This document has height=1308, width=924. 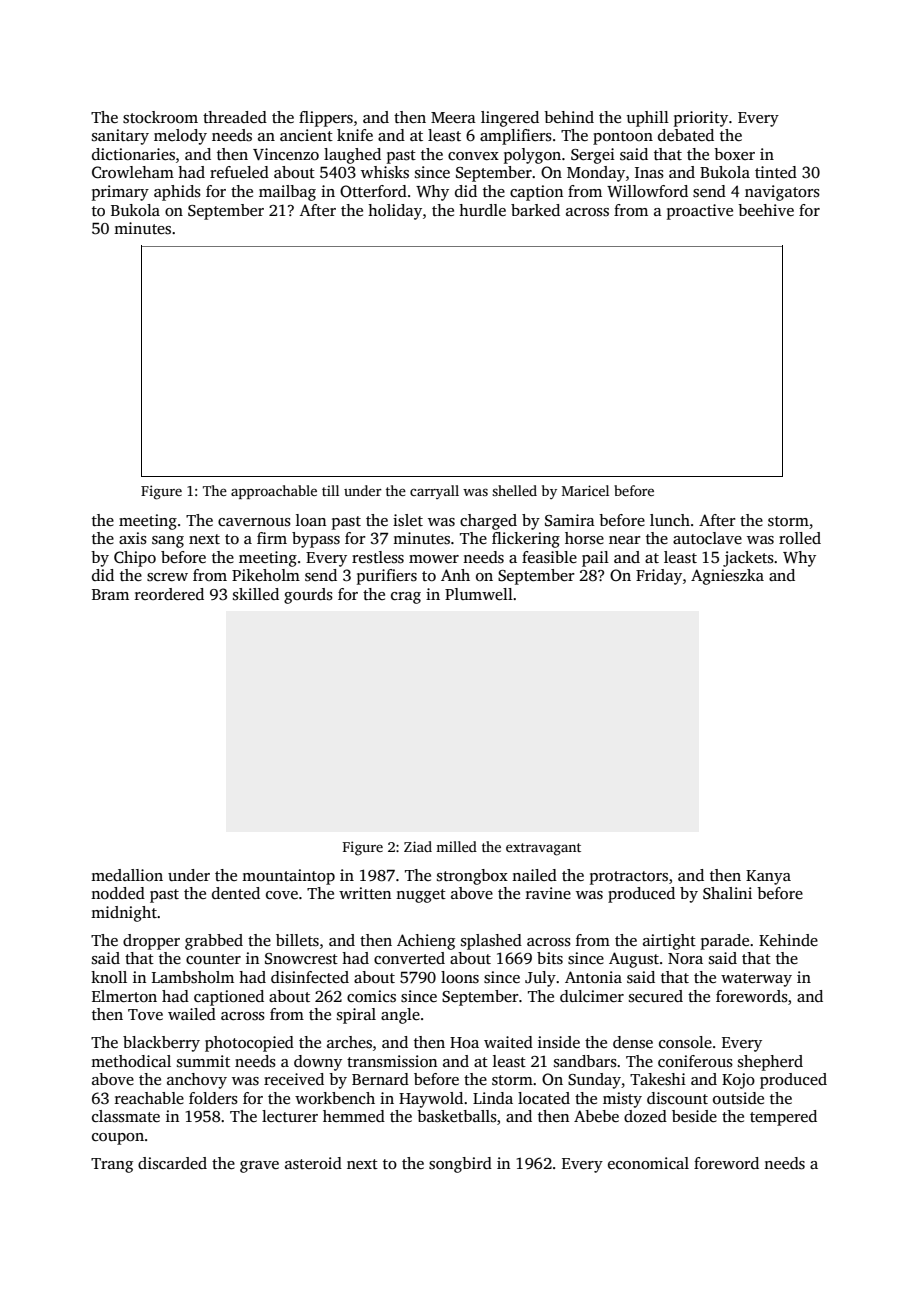 What do you see at coordinates (453, 117) in the document?
I see `Meera` at bounding box center [453, 117].
